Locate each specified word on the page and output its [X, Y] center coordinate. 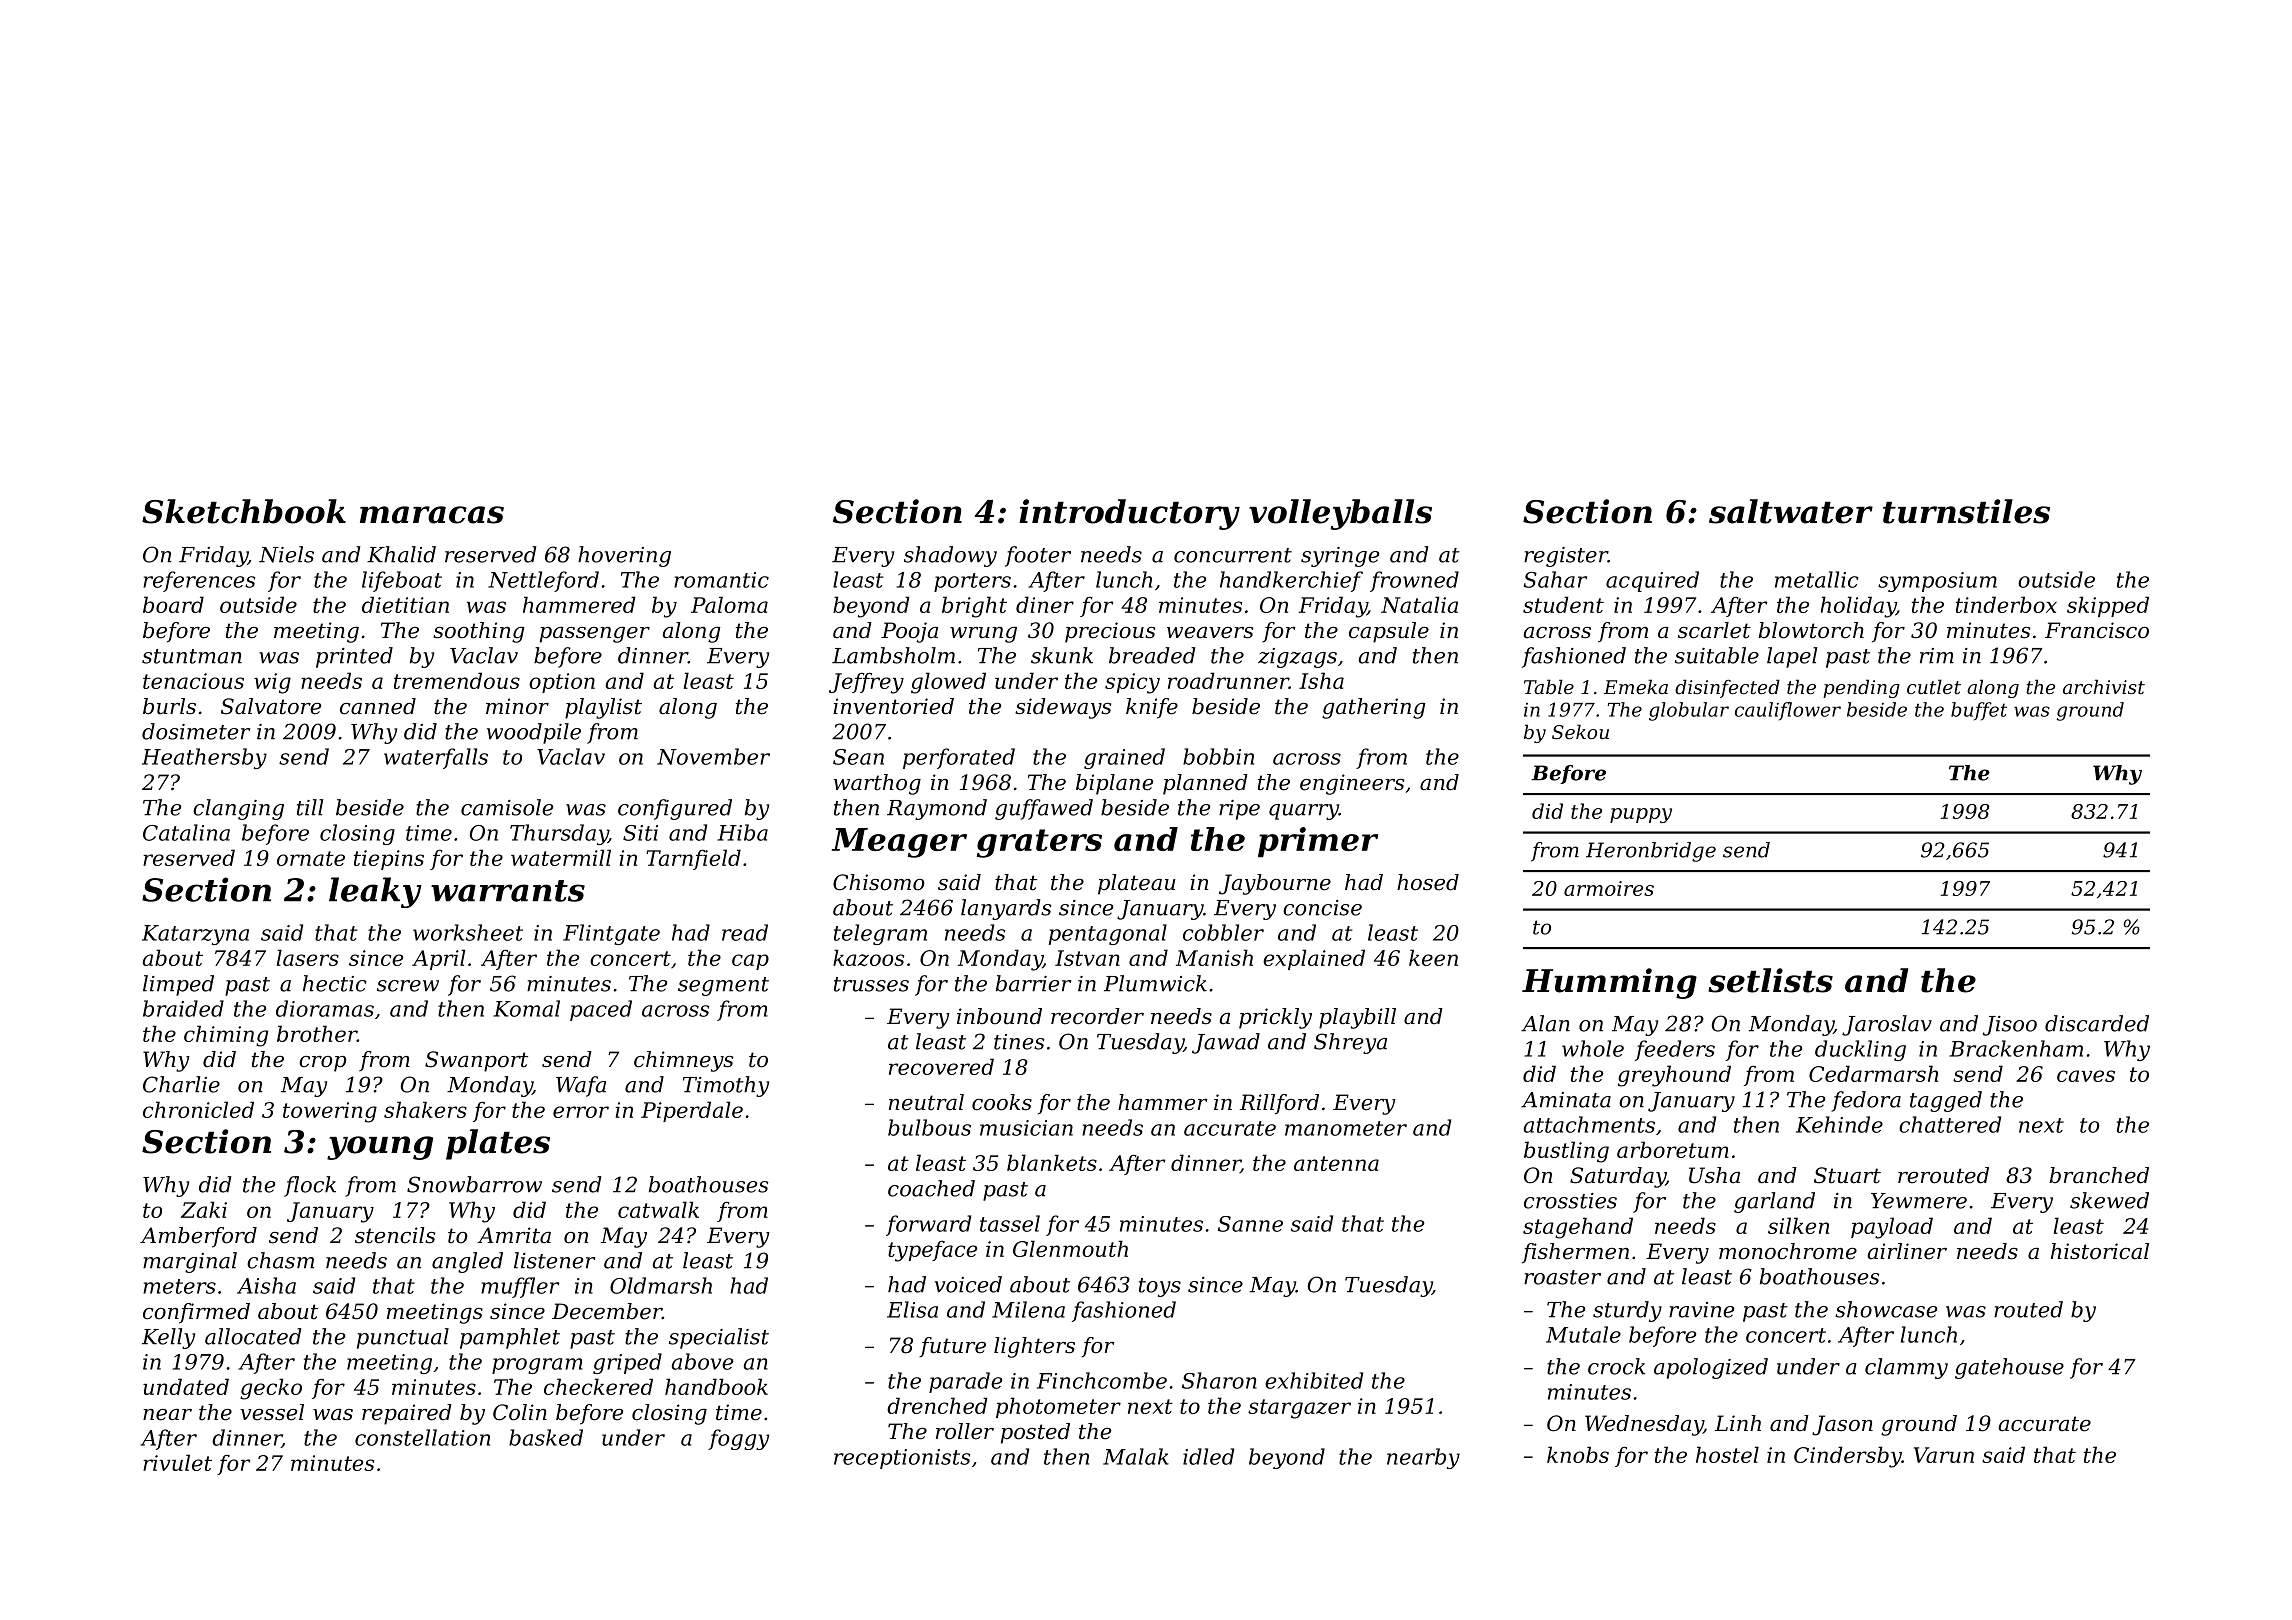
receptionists [902, 1459]
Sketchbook [244, 511]
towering [330, 1112]
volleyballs [1340, 514]
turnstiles [1966, 511]
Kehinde [1839, 1124]
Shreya [1350, 1043]
